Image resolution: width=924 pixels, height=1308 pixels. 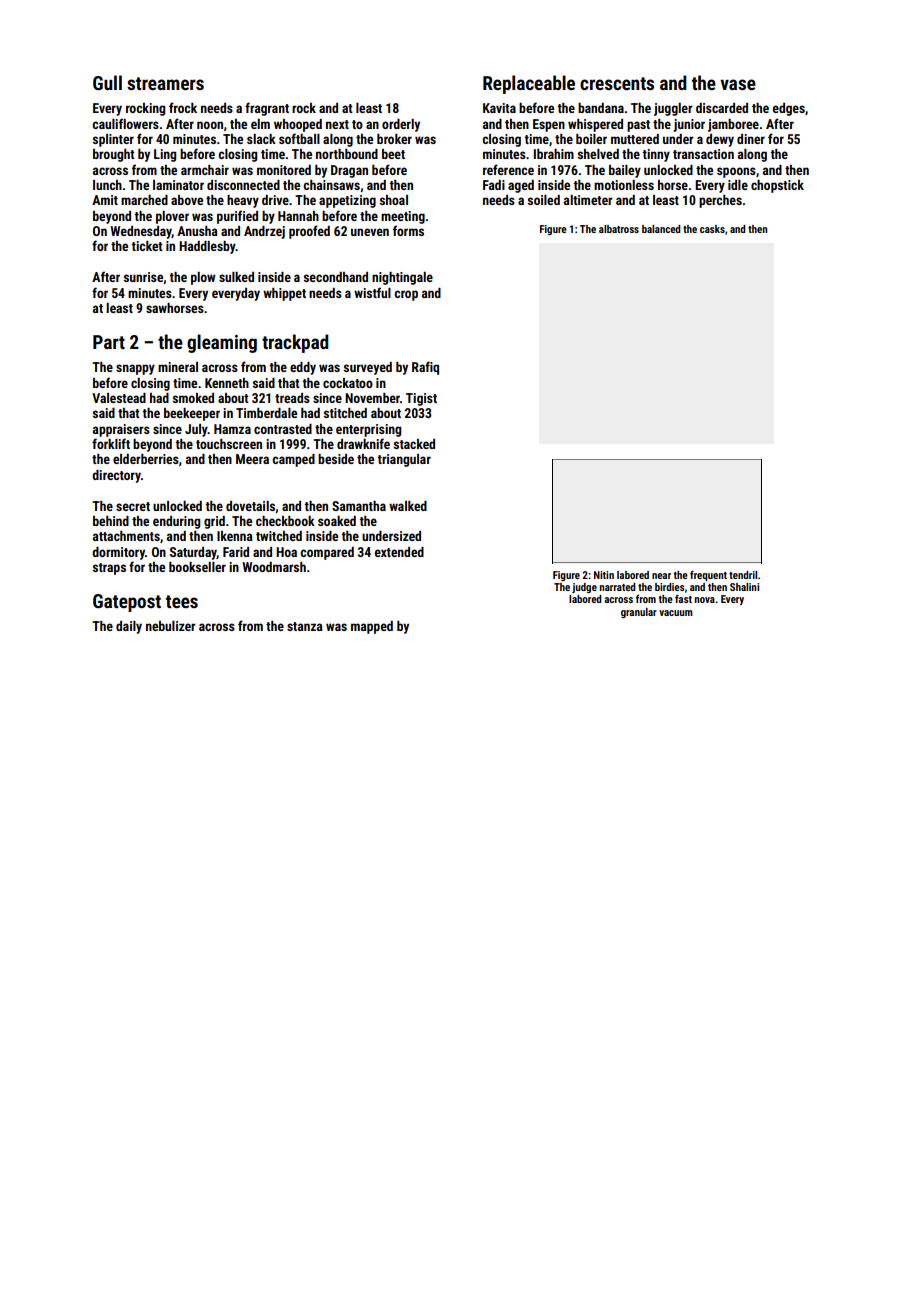 What do you see at coordinates (165, 155) in the screenshot?
I see `Ling` at bounding box center [165, 155].
